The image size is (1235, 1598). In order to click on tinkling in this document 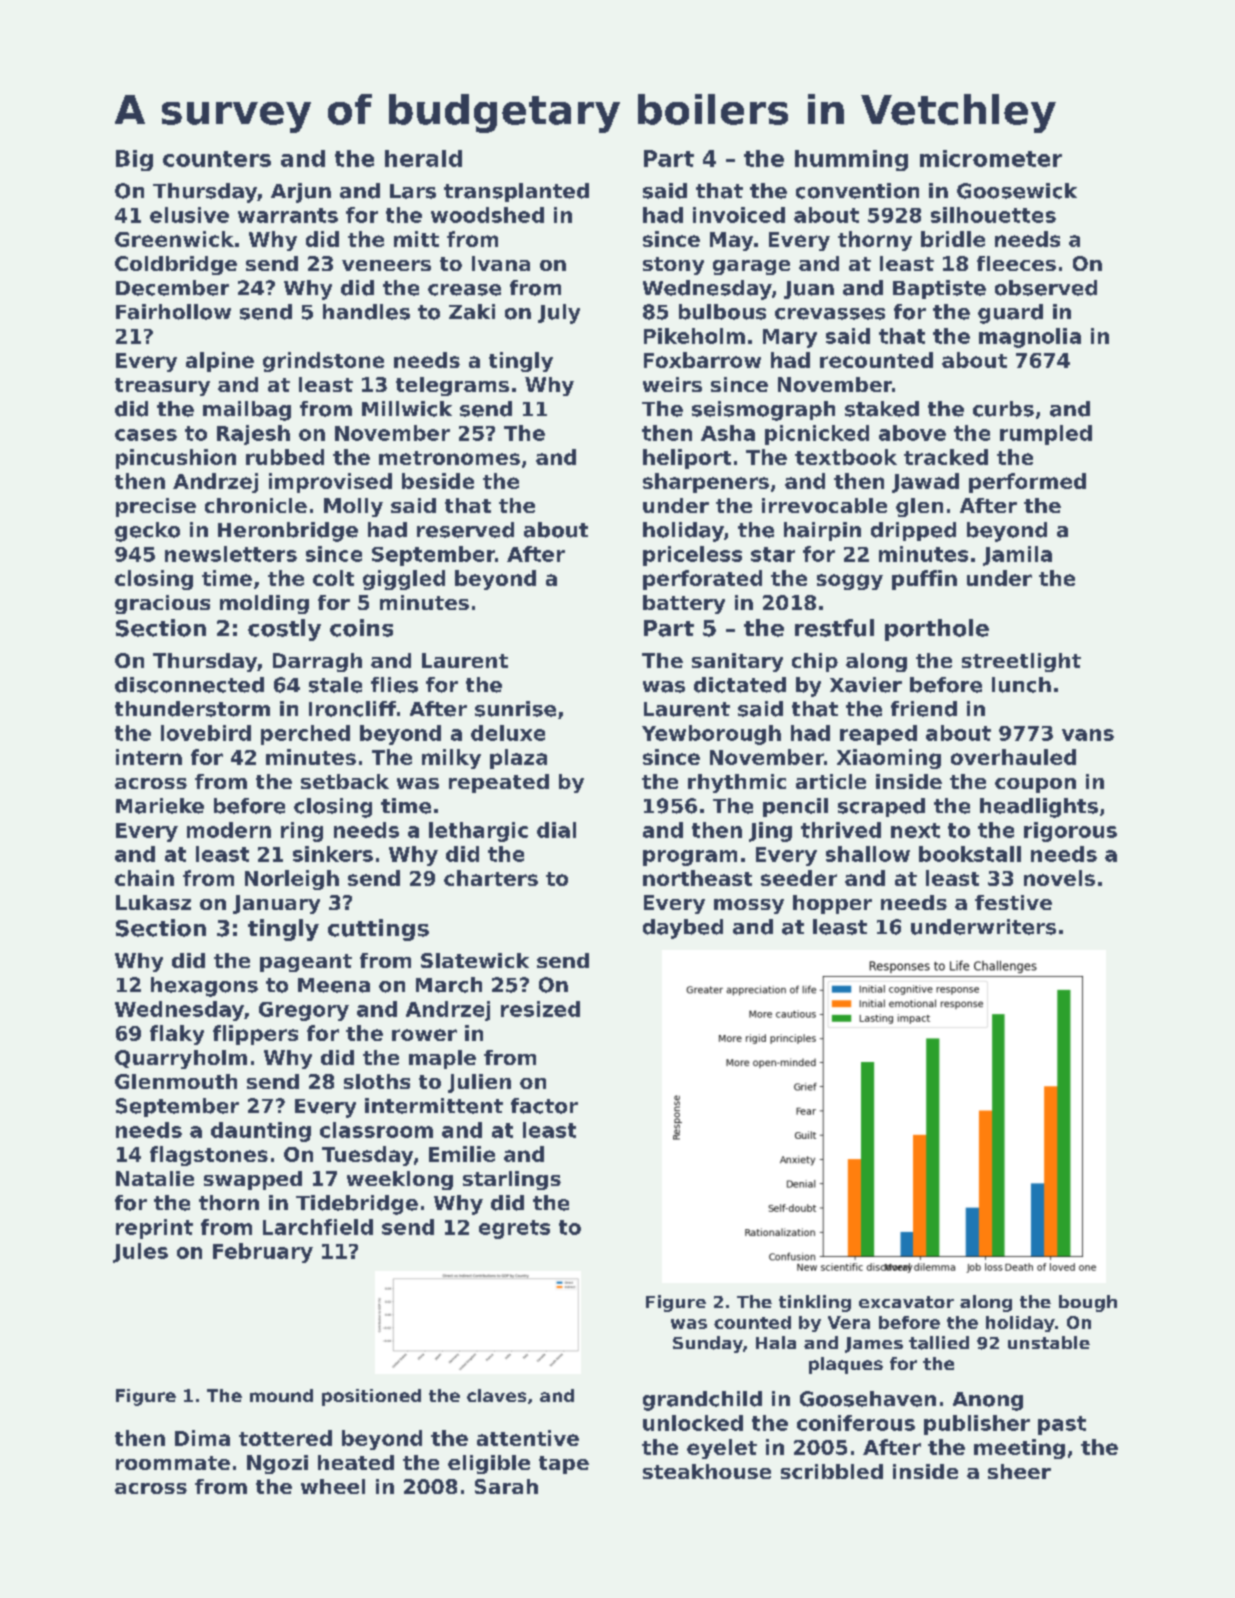, I will do `click(815, 1303)`.
